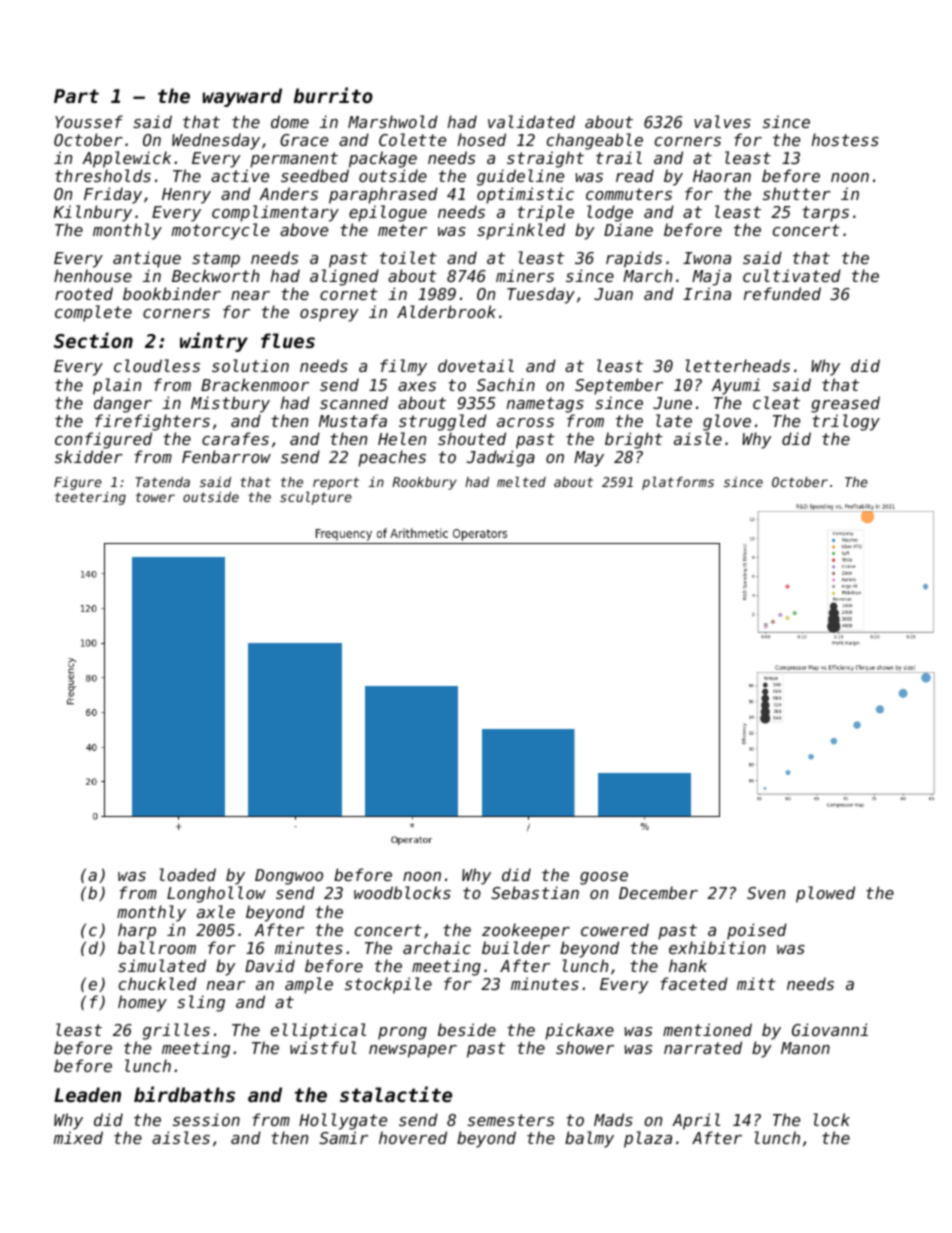  Describe the element at coordinates (186, 196) in the screenshot. I see `Henry` at that location.
